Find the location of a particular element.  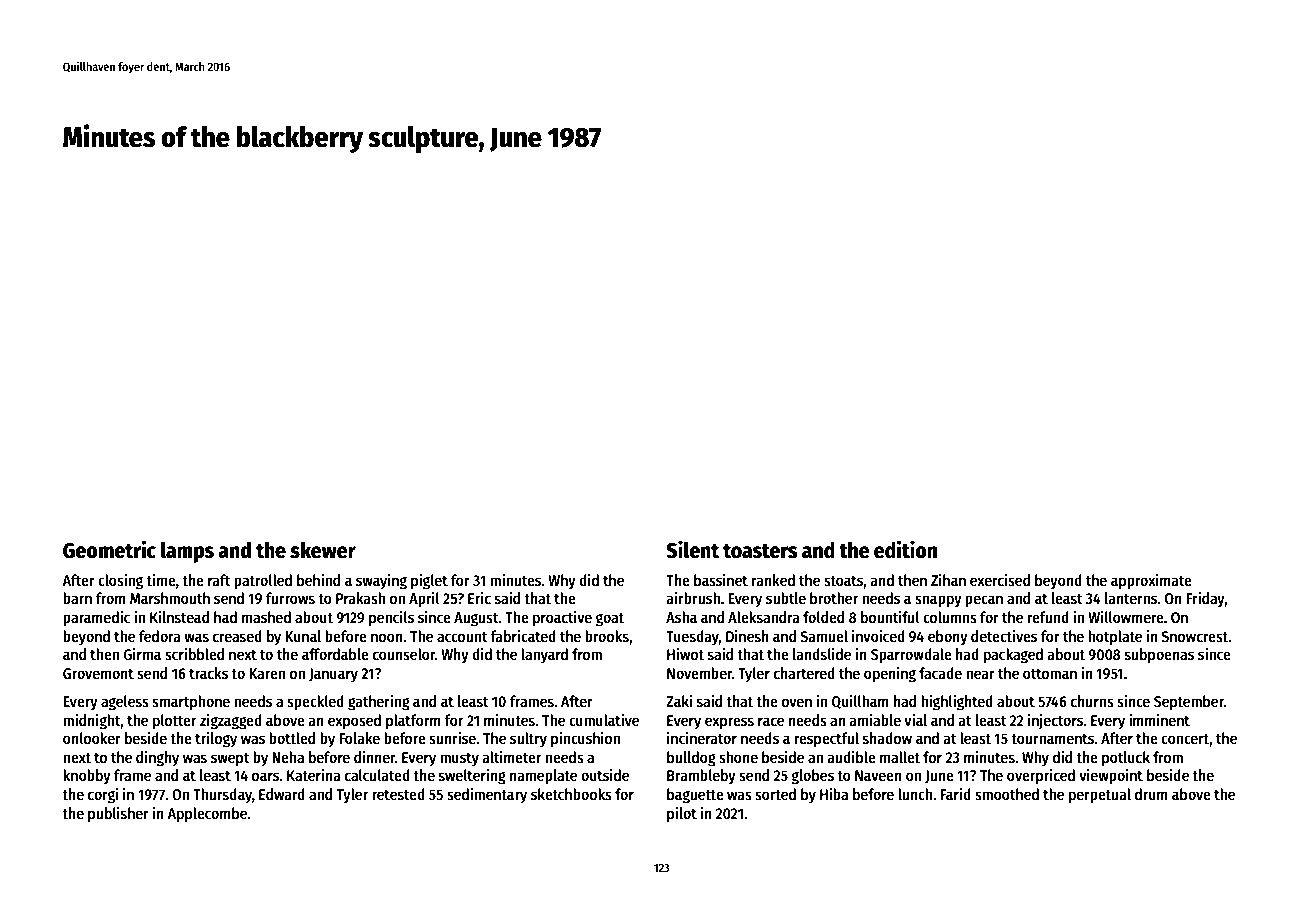

skewer is located at coordinates (323, 550).
